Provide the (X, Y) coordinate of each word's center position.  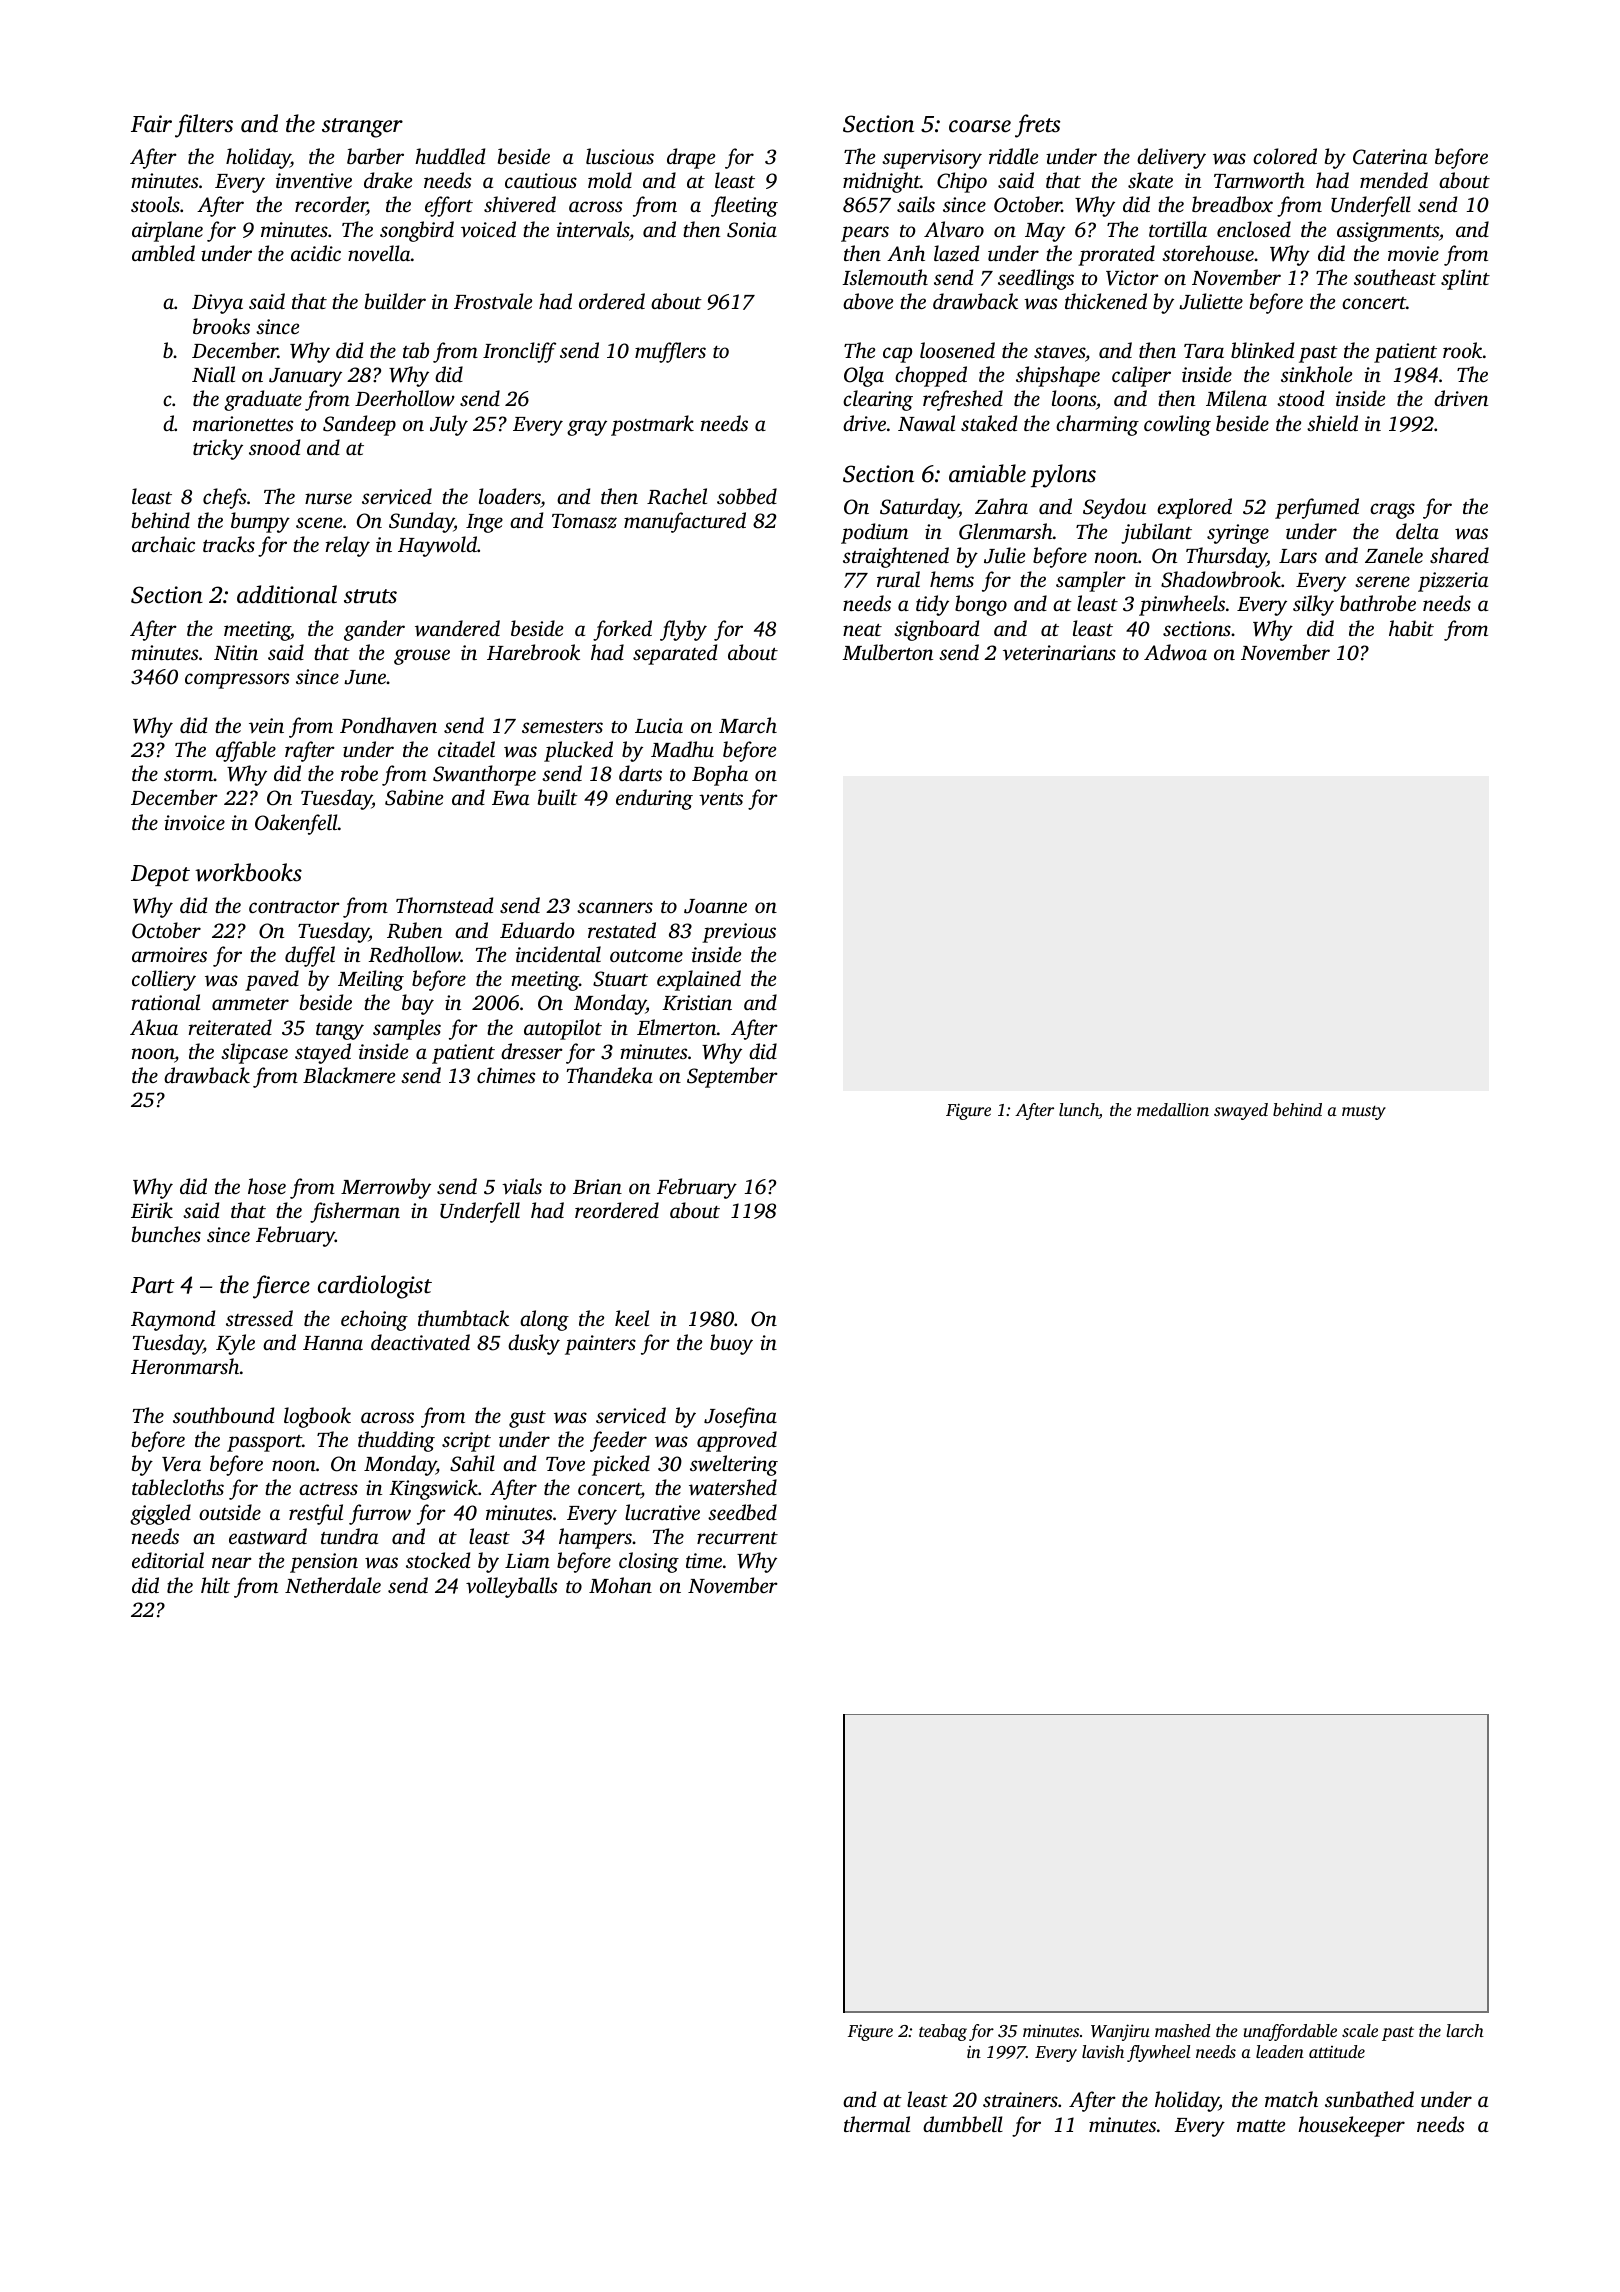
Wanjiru (1120, 2032)
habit (1411, 628)
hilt (215, 1585)
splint (1465, 279)
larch (1465, 2030)
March (748, 725)
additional (287, 594)
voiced (488, 229)
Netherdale (333, 1585)
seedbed (742, 1512)
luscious (620, 156)
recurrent (737, 1538)
